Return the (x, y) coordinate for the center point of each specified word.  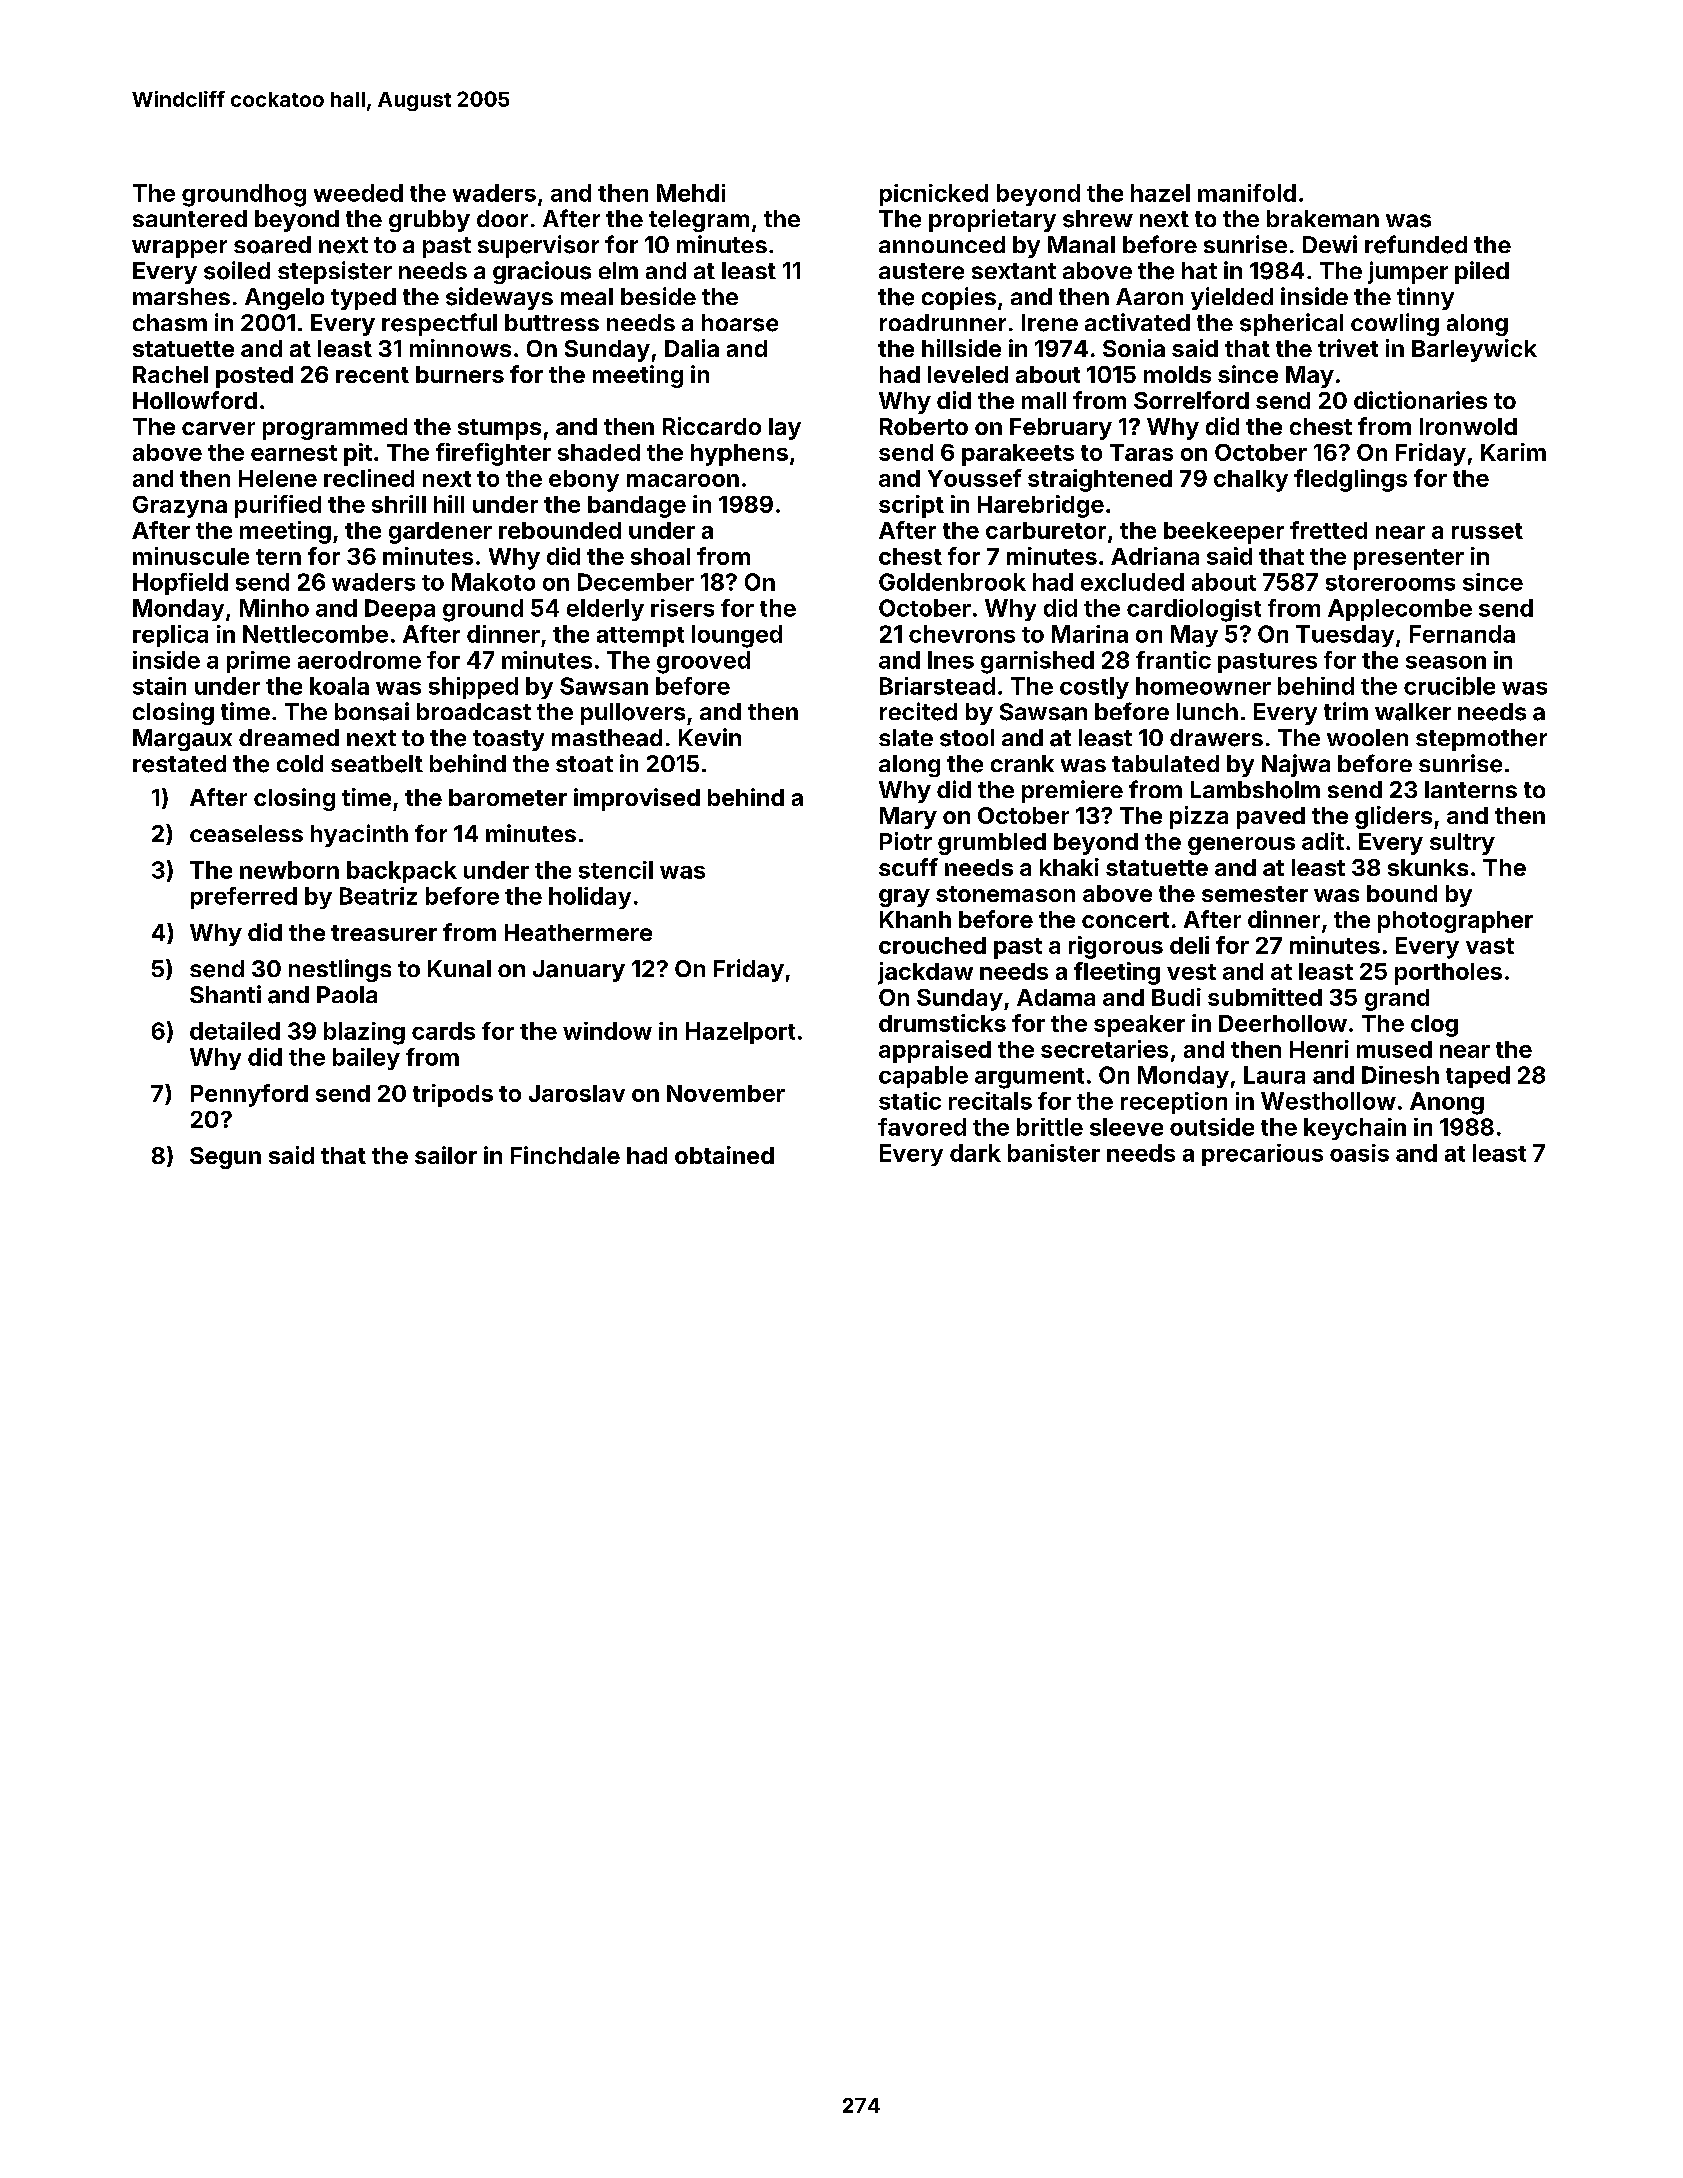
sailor (446, 1155)
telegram (699, 221)
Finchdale (565, 1155)
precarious (1262, 1155)
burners (460, 374)
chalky (1251, 481)
